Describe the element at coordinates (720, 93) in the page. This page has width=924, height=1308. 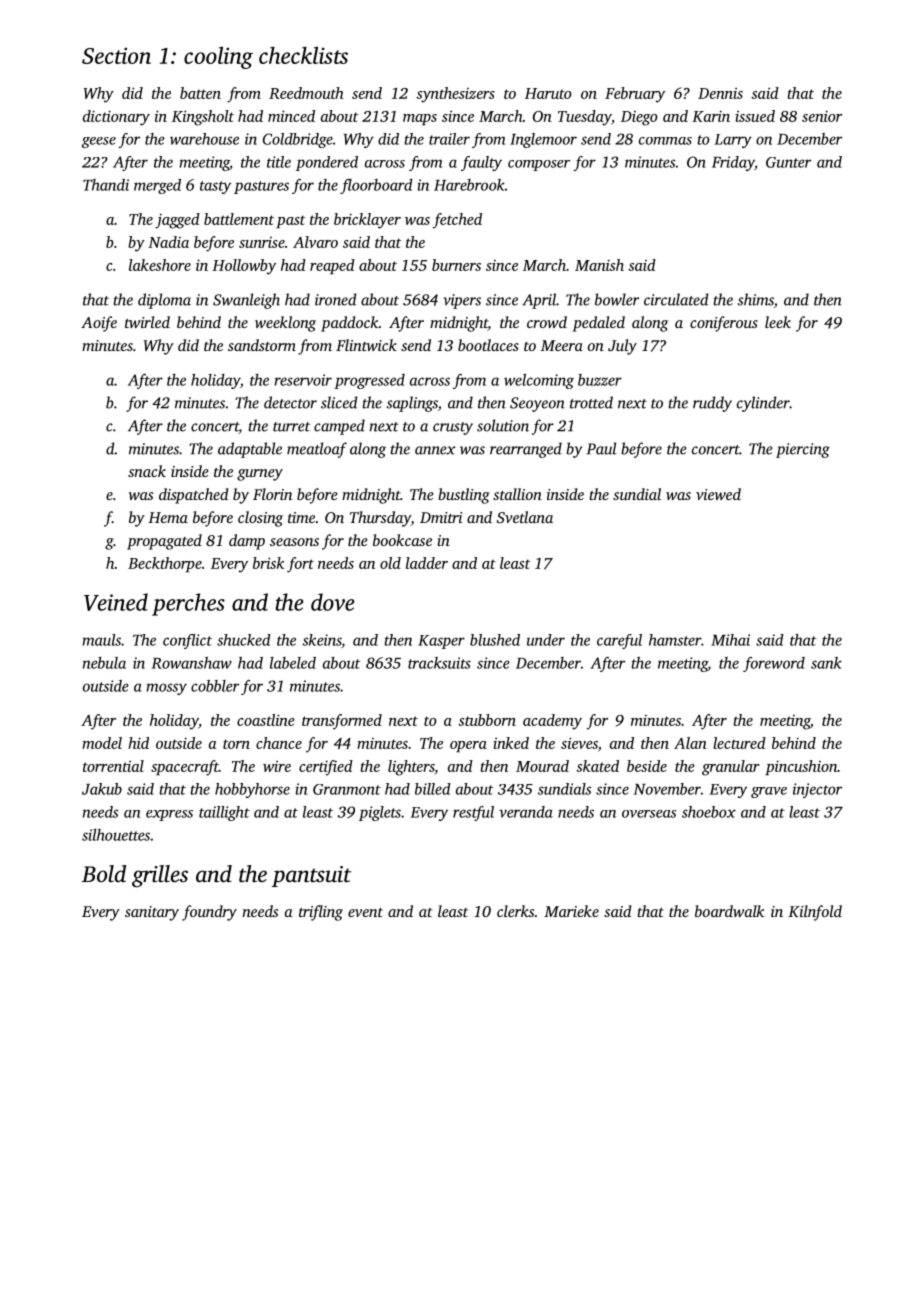
I see `Dennis` at that location.
